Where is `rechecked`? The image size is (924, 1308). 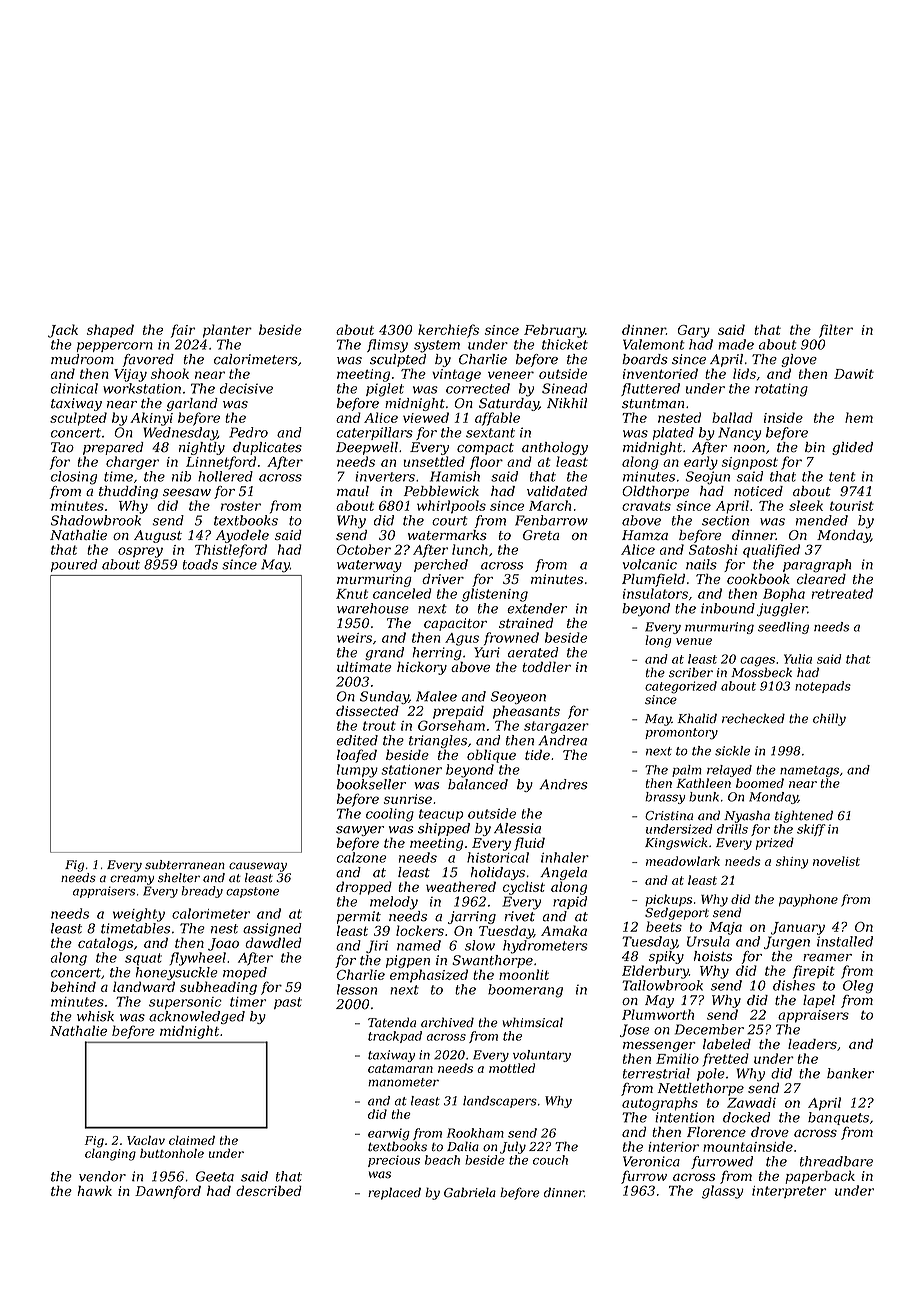
rechecked is located at coordinates (753, 718).
